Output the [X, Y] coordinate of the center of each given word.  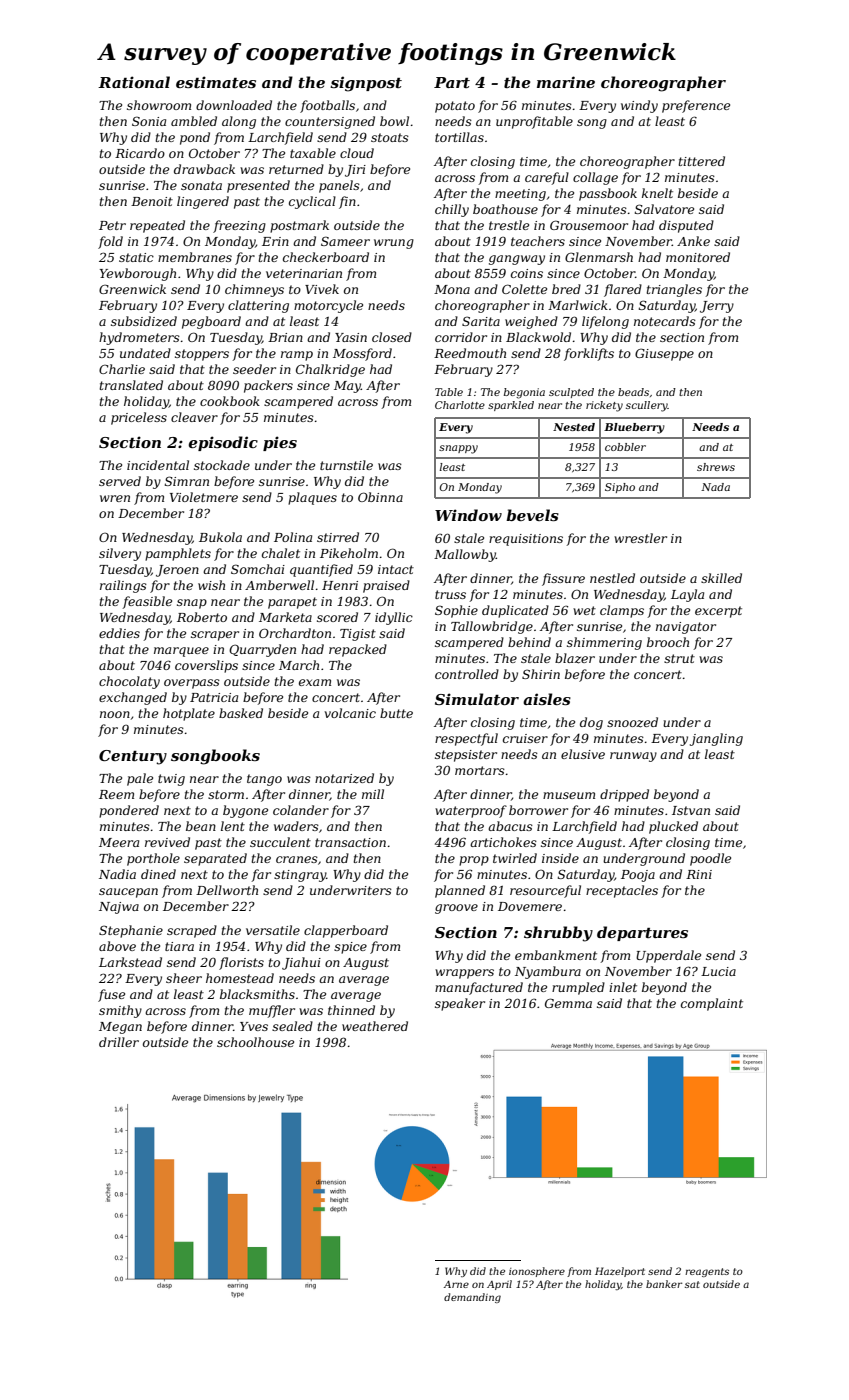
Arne [456, 1284]
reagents [707, 1272]
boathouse [505, 209]
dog [591, 723]
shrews [716, 467]
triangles [674, 290]
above [117, 946]
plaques [312, 498]
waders [296, 826]
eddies [119, 633]
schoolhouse [255, 1042]
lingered [203, 202]
